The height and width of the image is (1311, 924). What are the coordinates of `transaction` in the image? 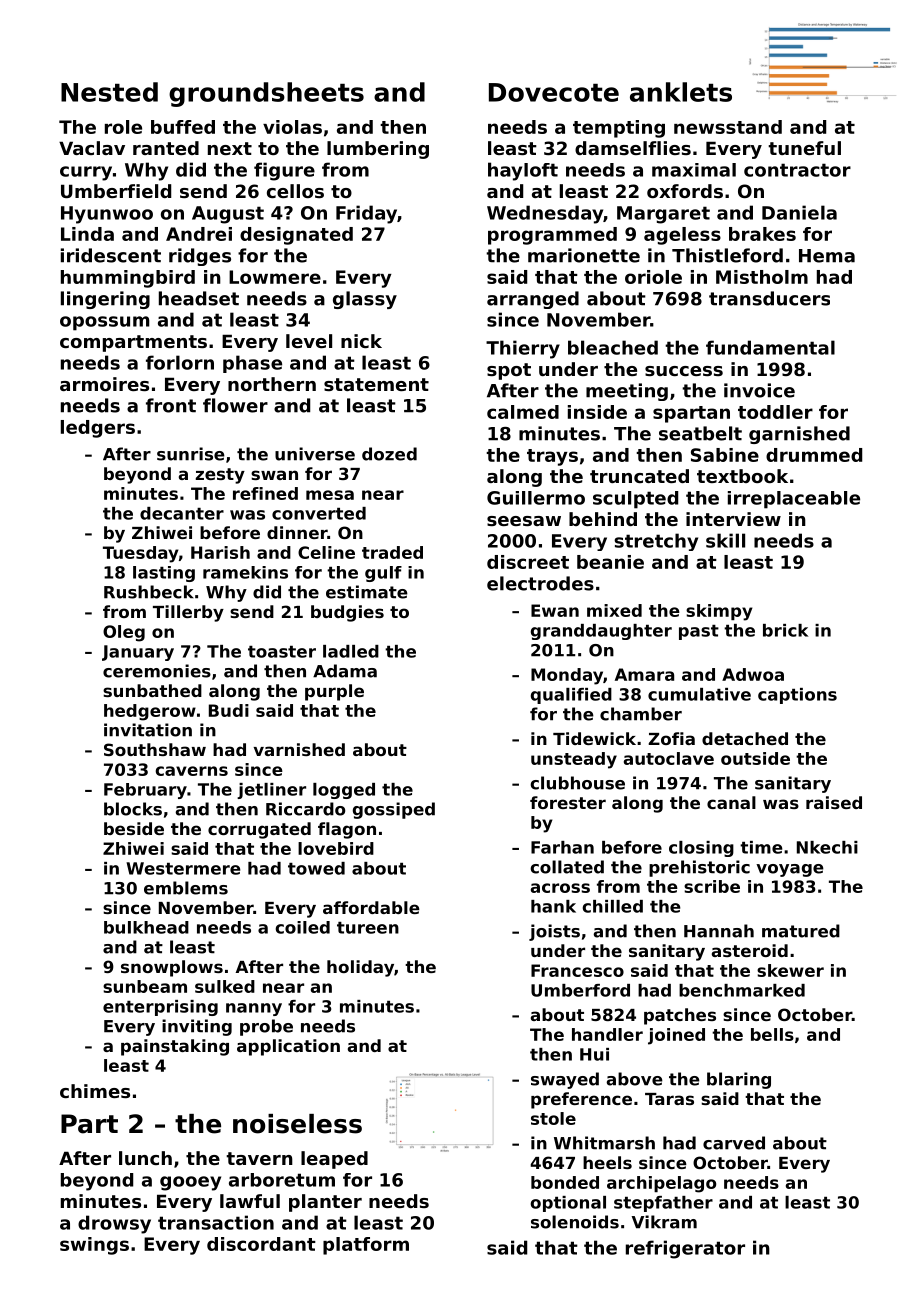 It's located at (216, 1222).
